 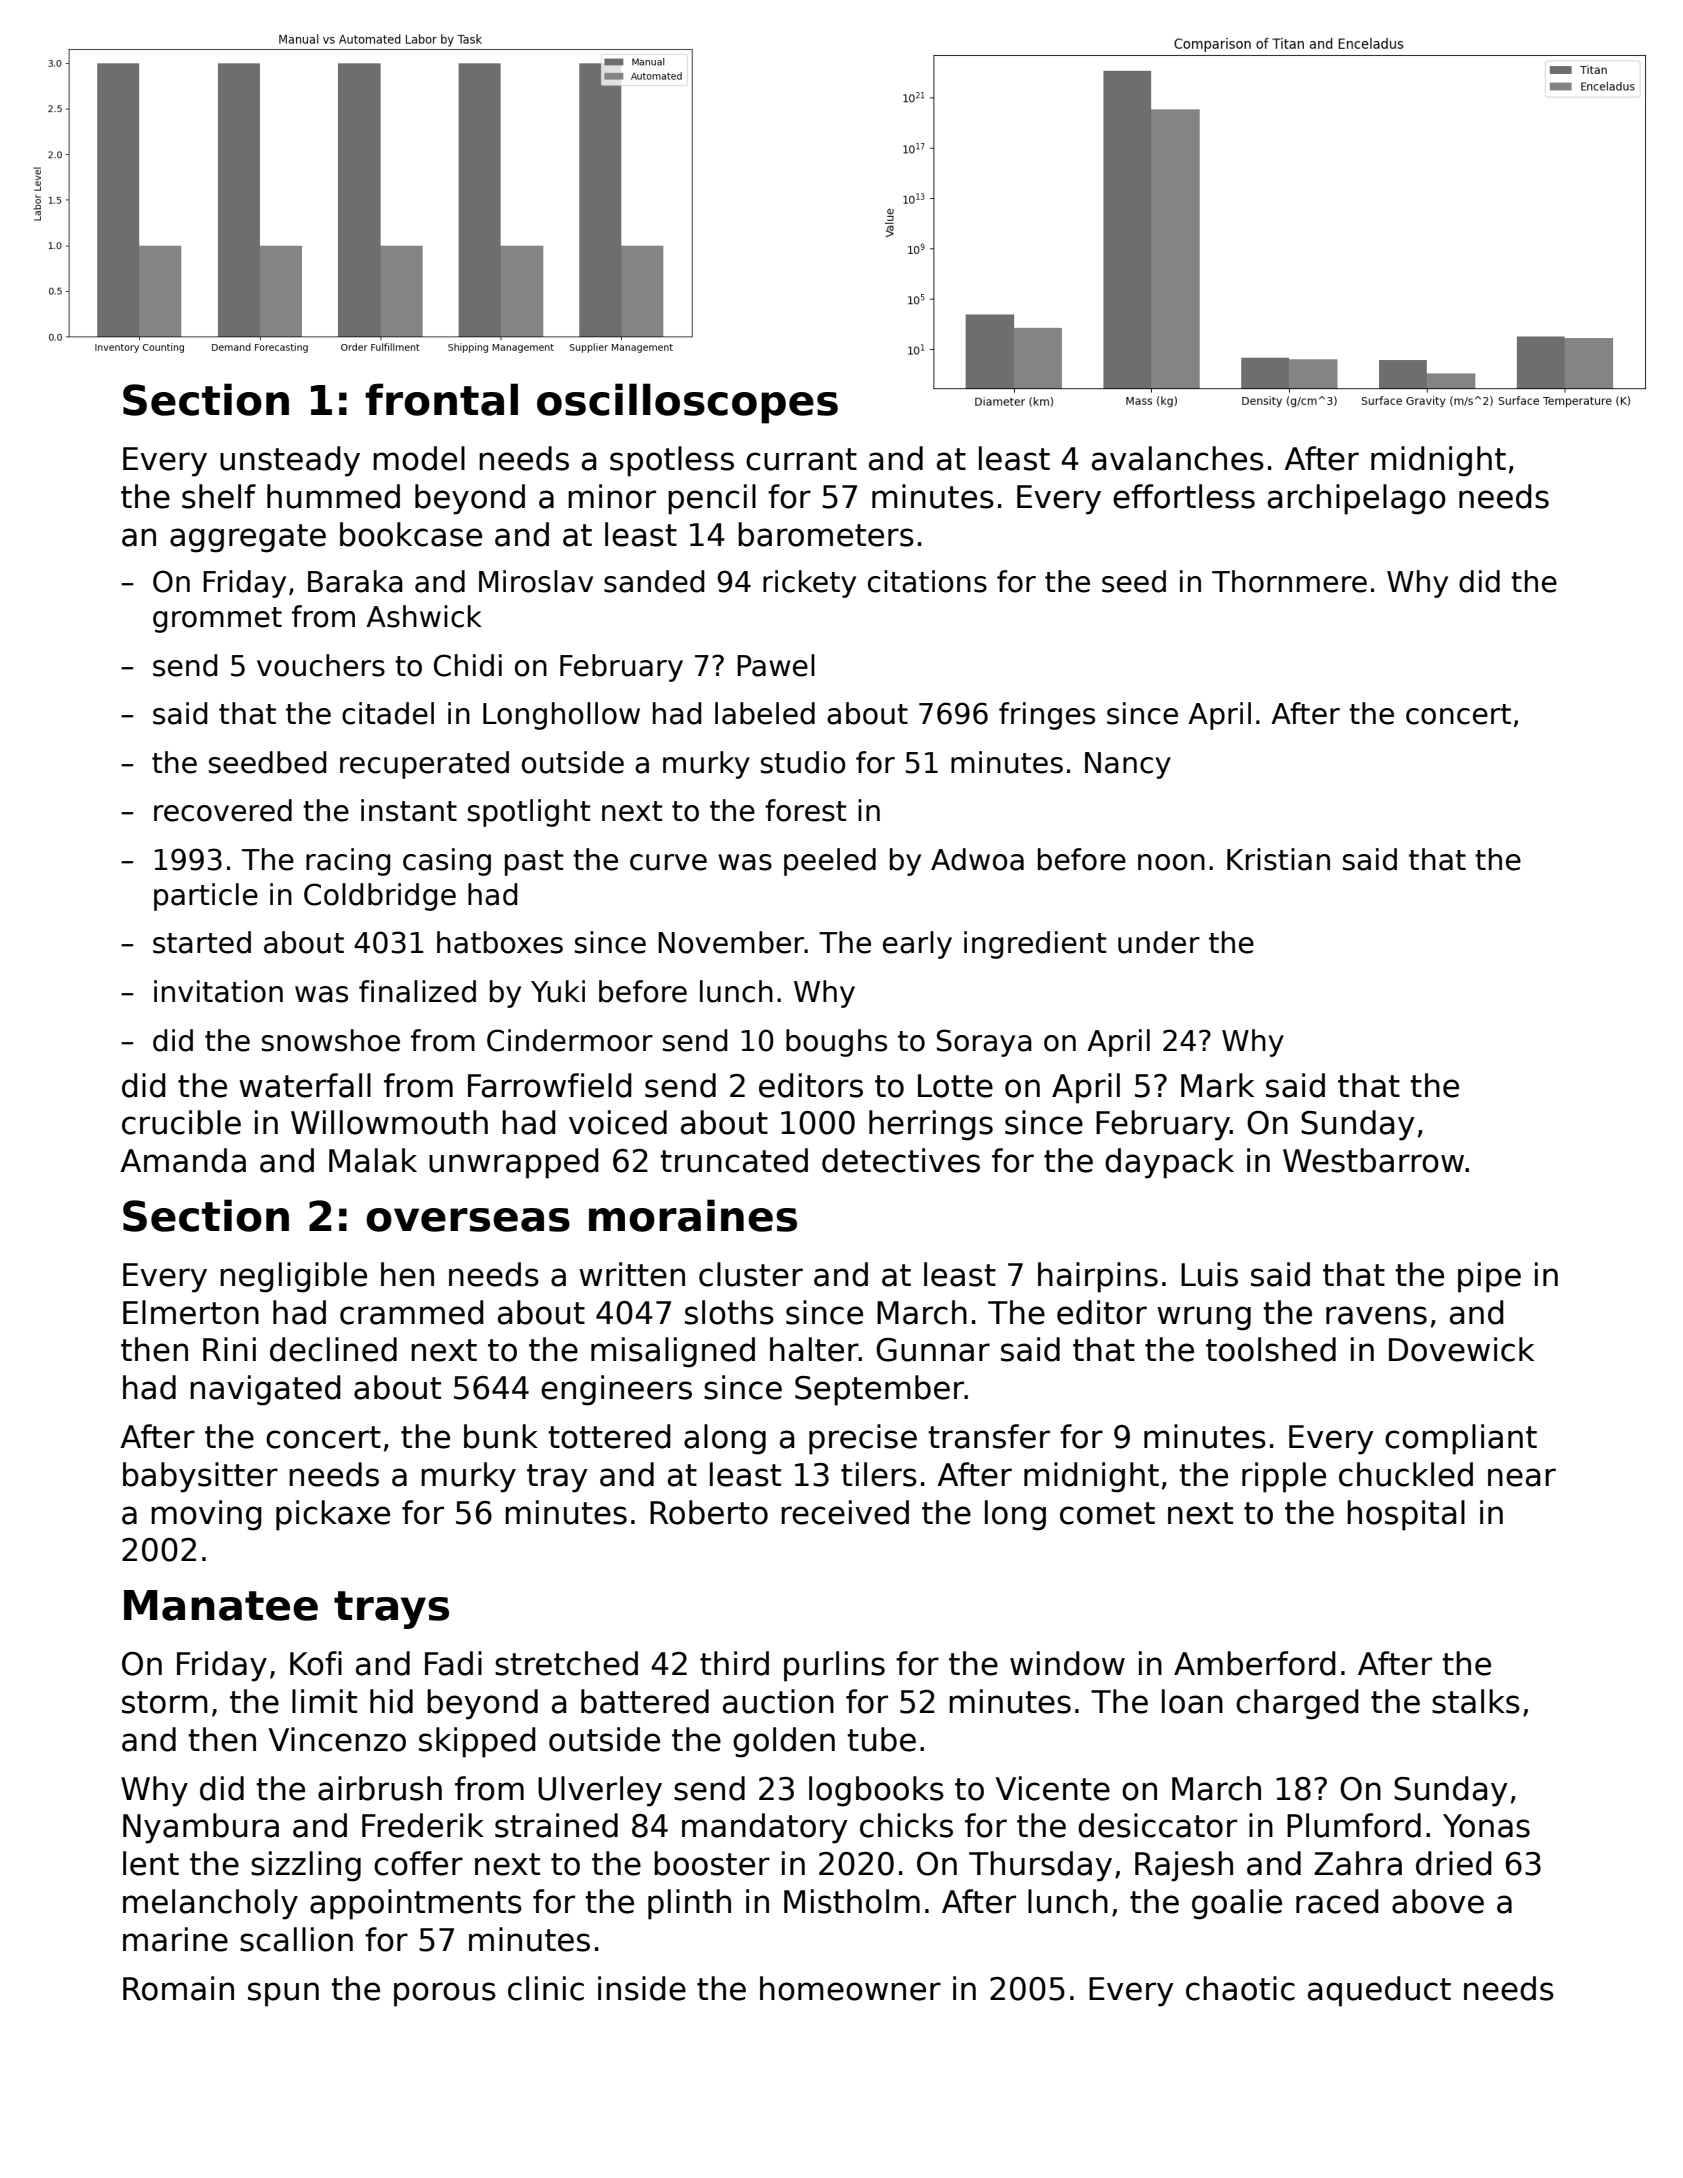 I want to click on Dovewick, so click(x=1461, y=1349).
